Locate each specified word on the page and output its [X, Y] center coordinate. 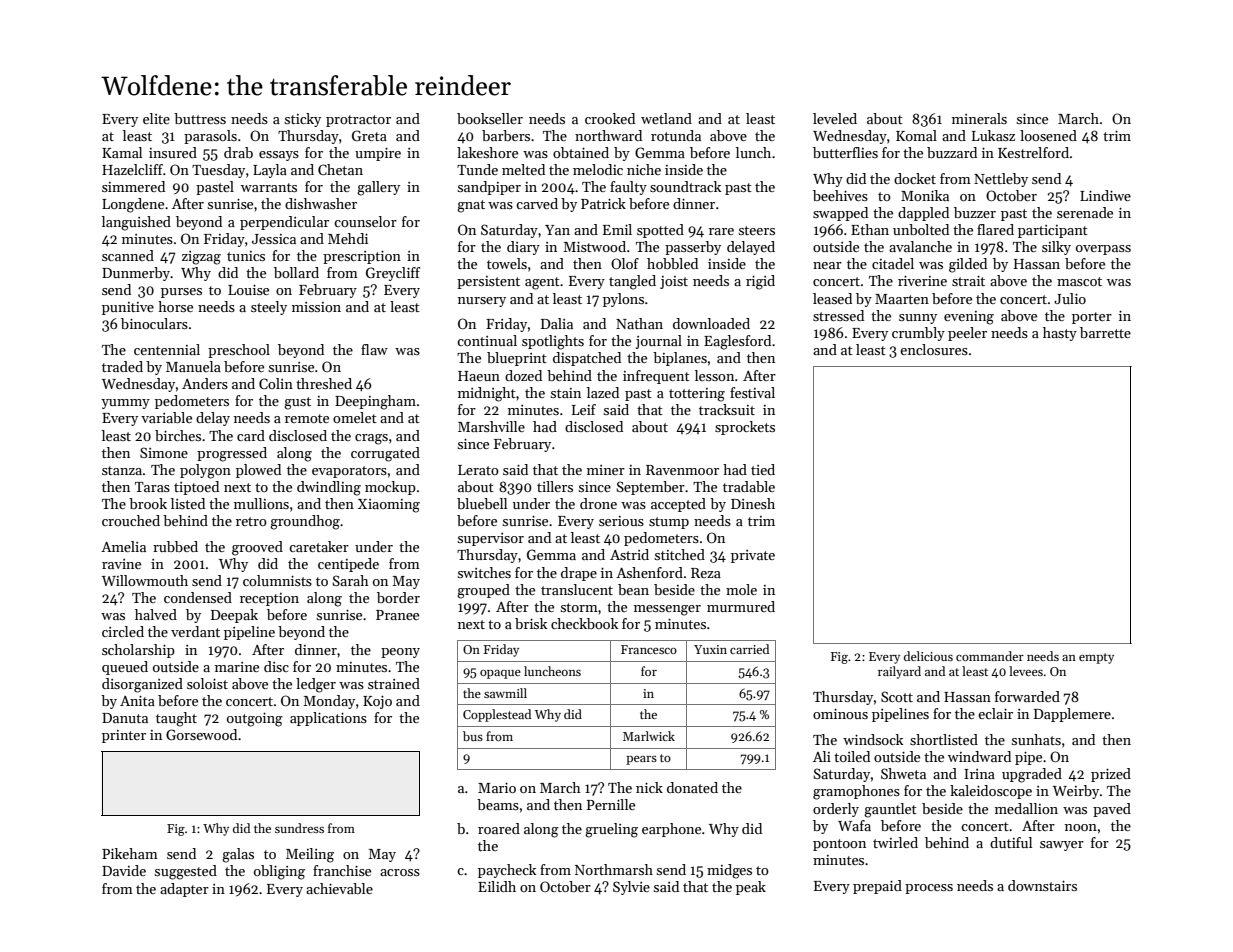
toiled [852, 756]
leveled [835, 118]
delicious [928, 656]
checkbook [584, 623]
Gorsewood [201, 734]
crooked [610, 118]
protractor [358, 121]
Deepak [234, 616]
